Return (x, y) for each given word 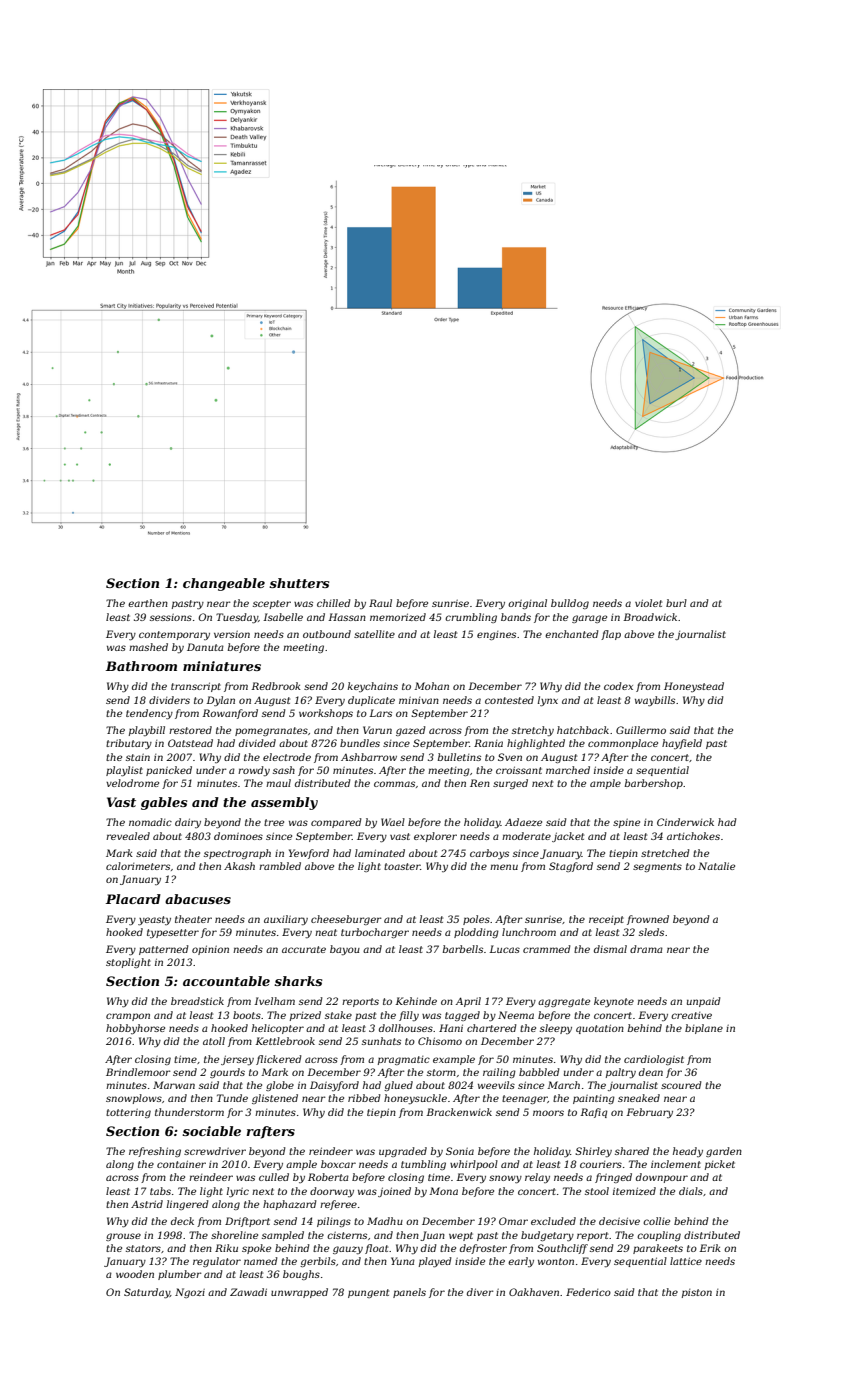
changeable (224, 584)
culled (274, 1177)
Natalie (716, 866)
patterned (163, 950)
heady (688, 1152)
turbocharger (375, 933)
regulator (217, 1262)
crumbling (471, 618)
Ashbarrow (369, 757)
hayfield (682, 744)
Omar (513, 1221)
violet (648, 603)
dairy (188, 823)
